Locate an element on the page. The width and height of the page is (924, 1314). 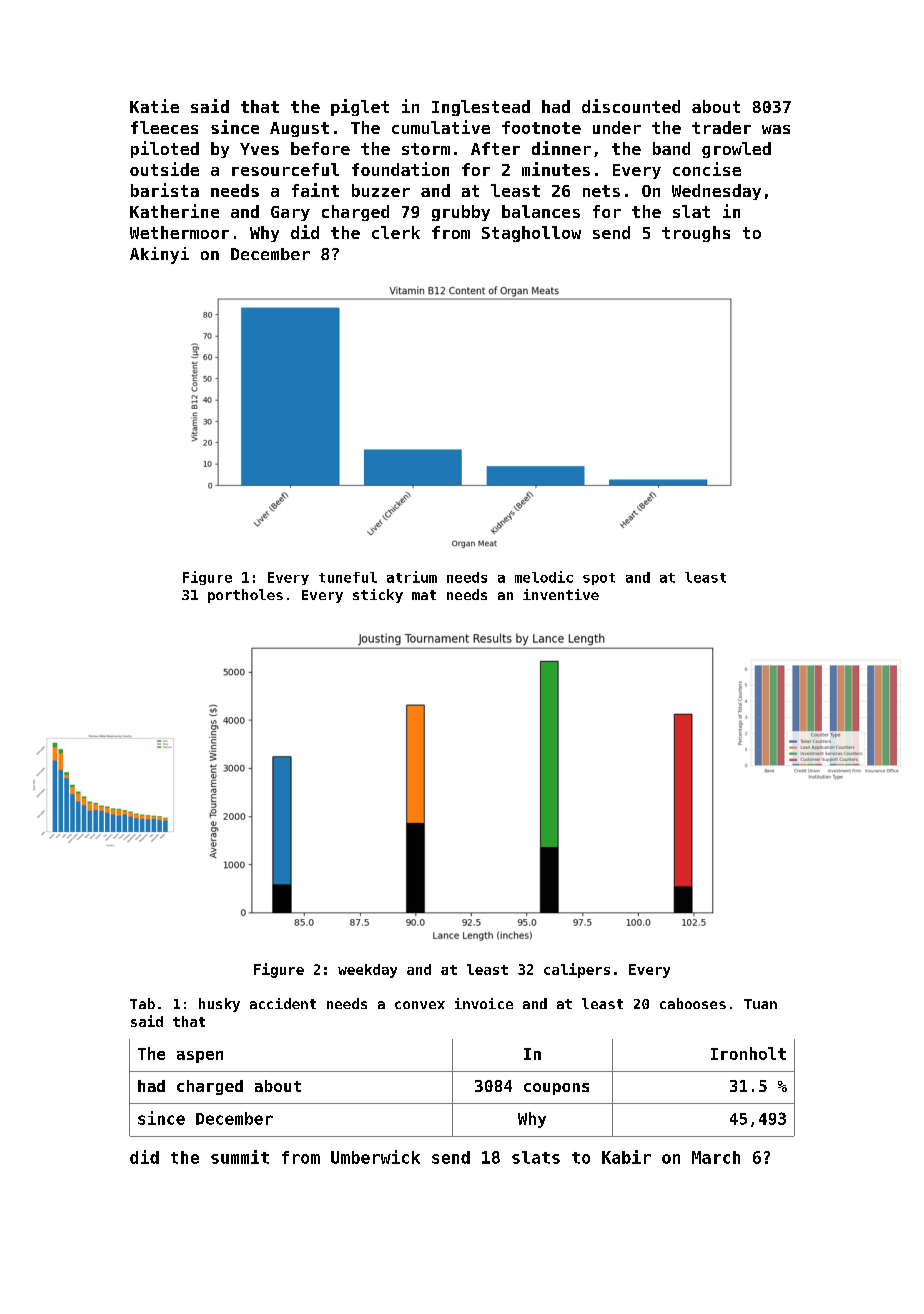
weekday is located at coordinates (367, 971).
